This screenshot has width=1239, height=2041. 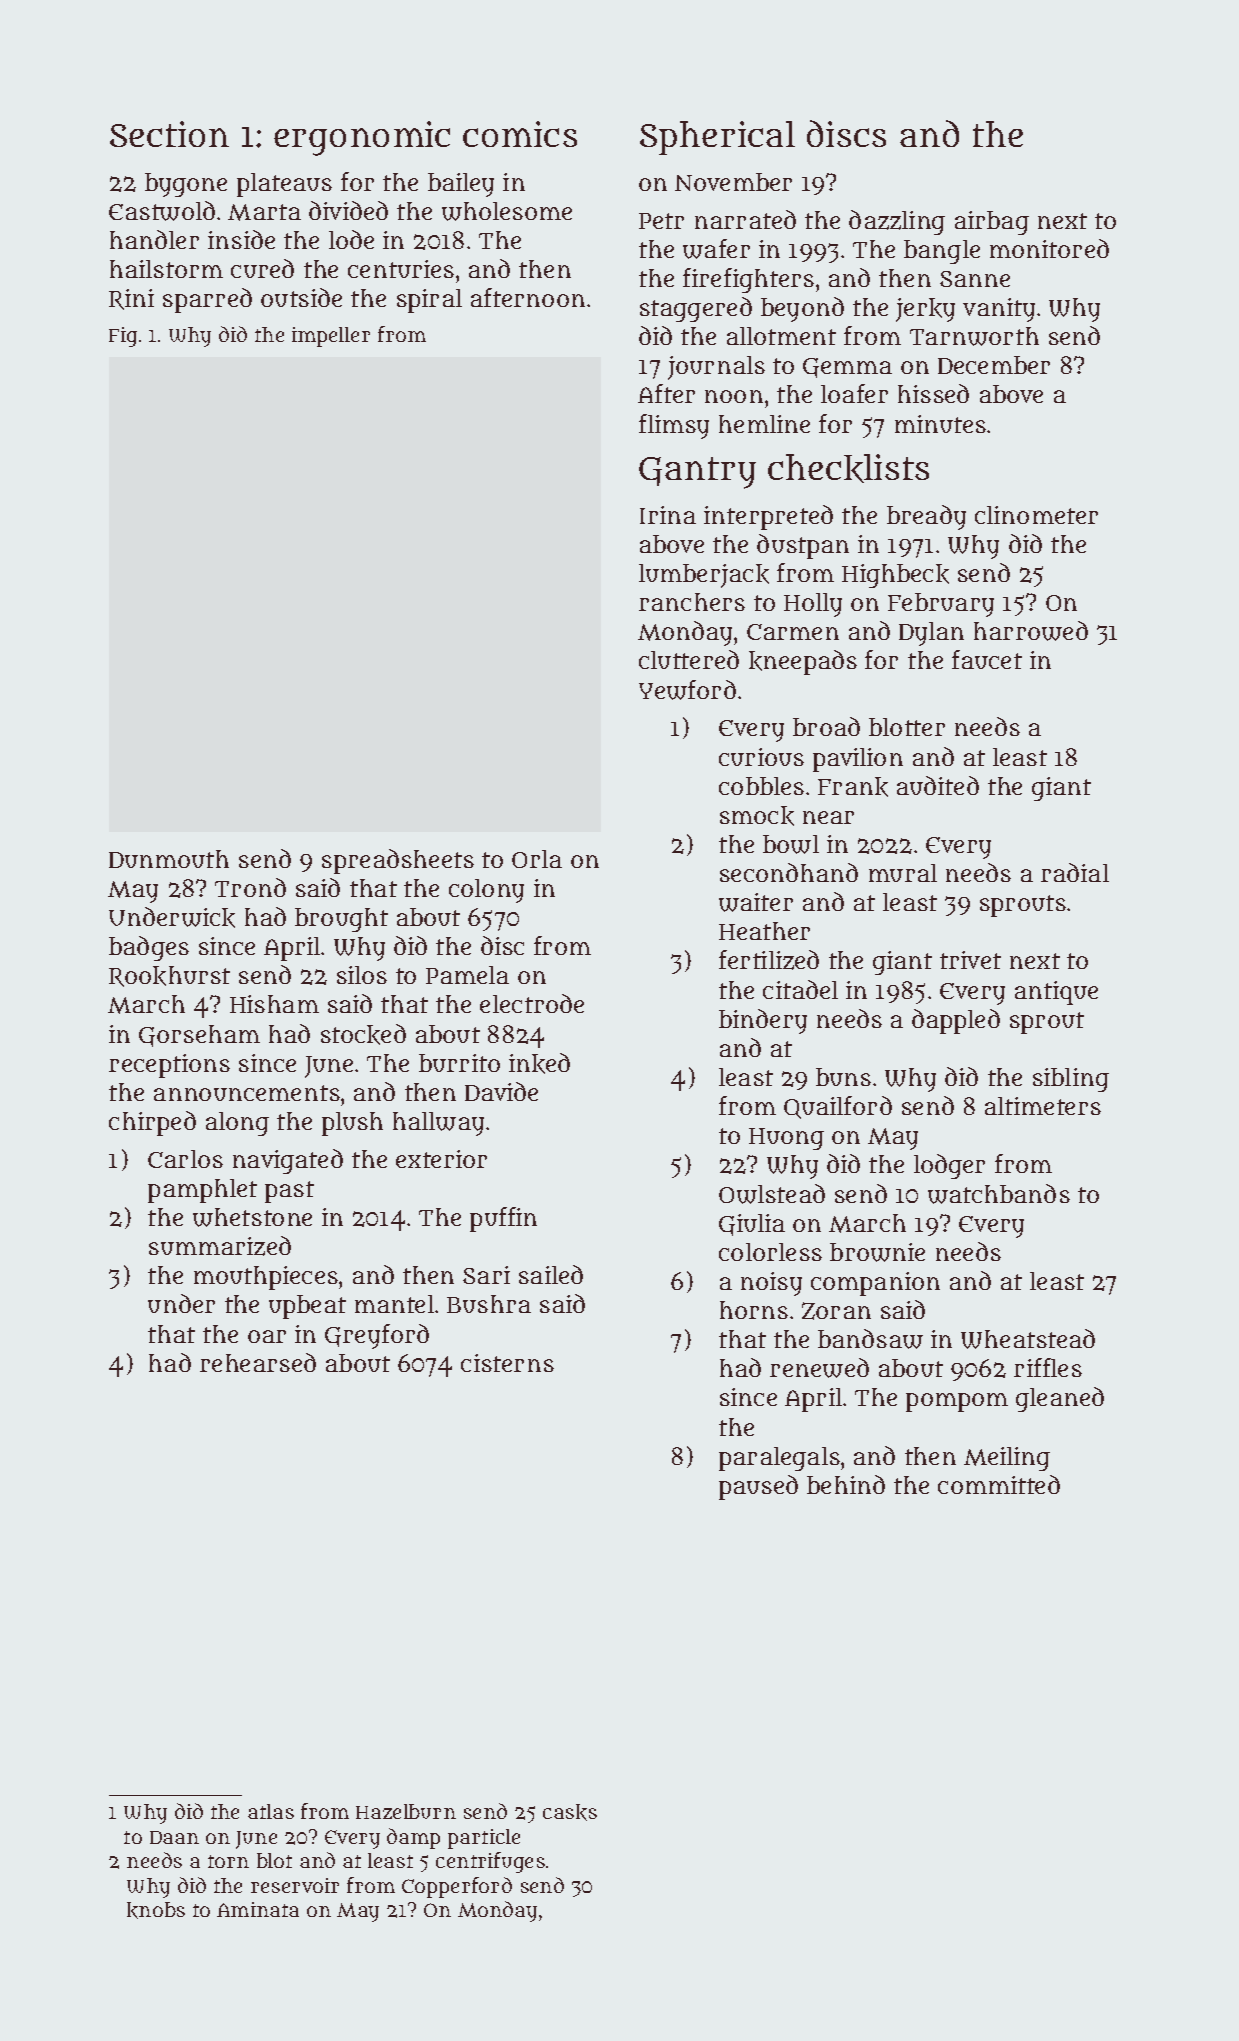 What do you see at coordinates (507, 1363) in the screenshot?
I see `cisterns` at bounding box center [507, 1363].
